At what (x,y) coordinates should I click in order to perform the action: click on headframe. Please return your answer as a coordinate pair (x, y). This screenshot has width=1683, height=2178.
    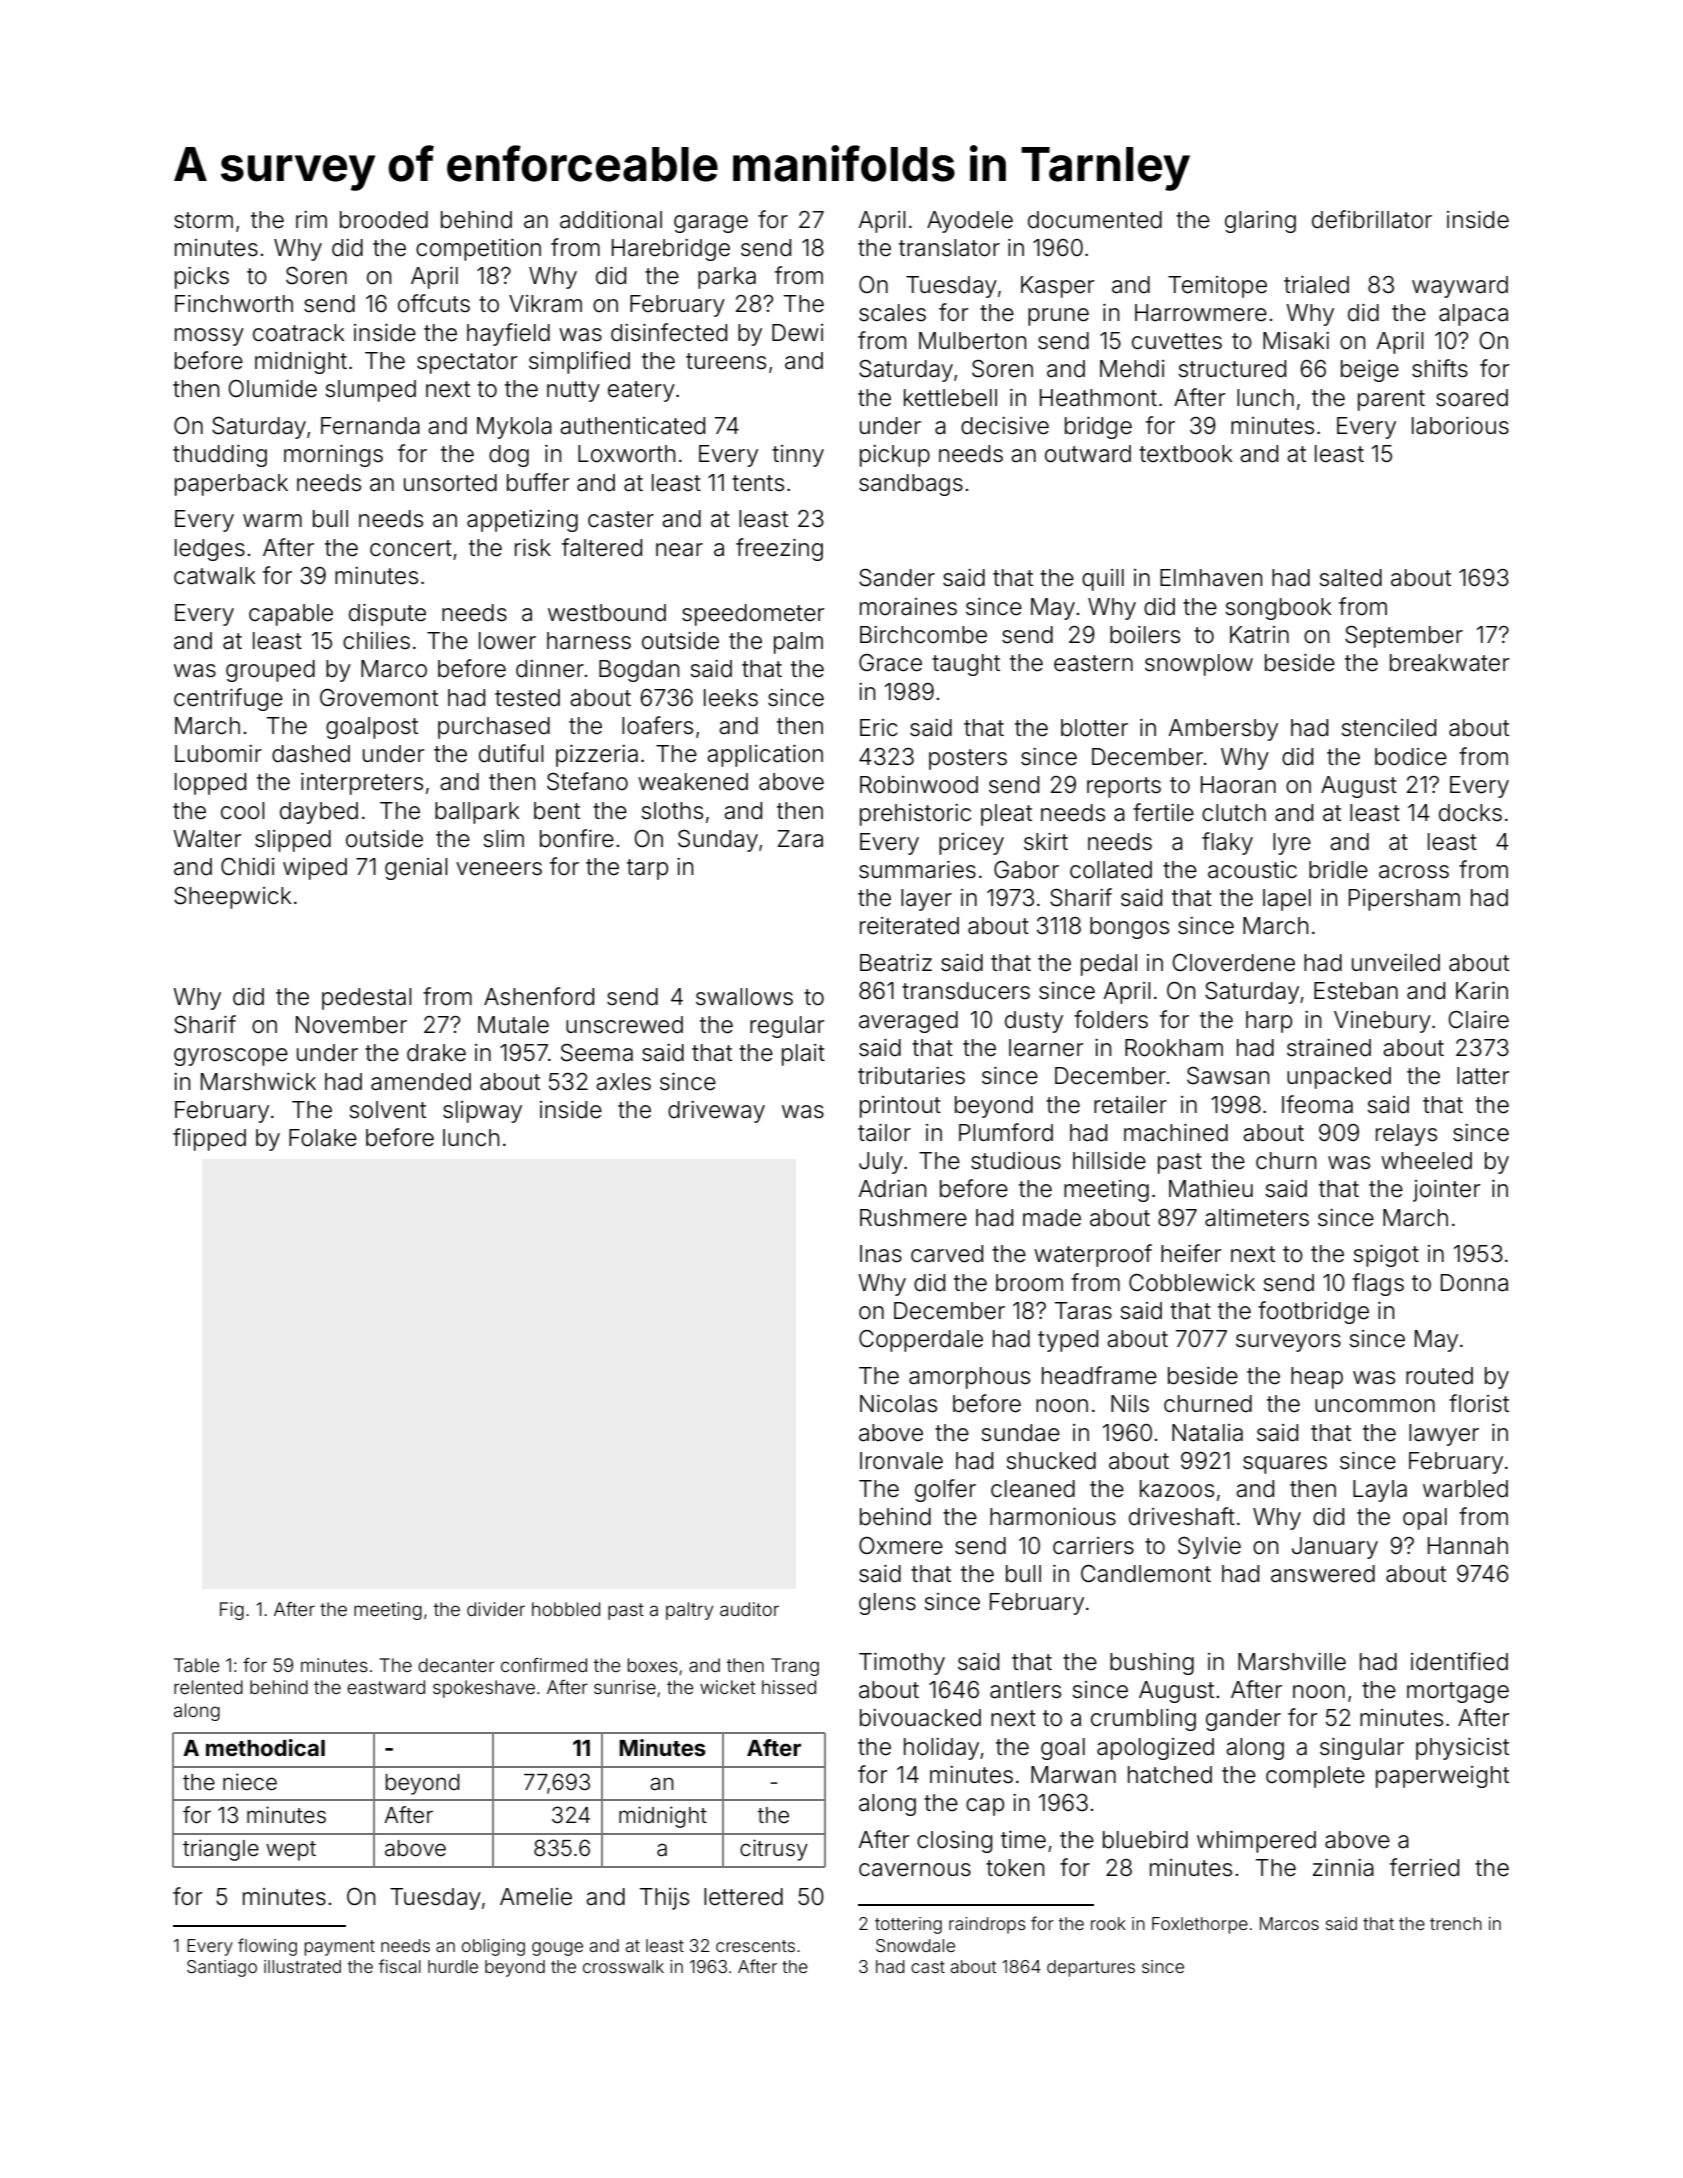
    Looking at the image, I should click on (1099, 1375).
